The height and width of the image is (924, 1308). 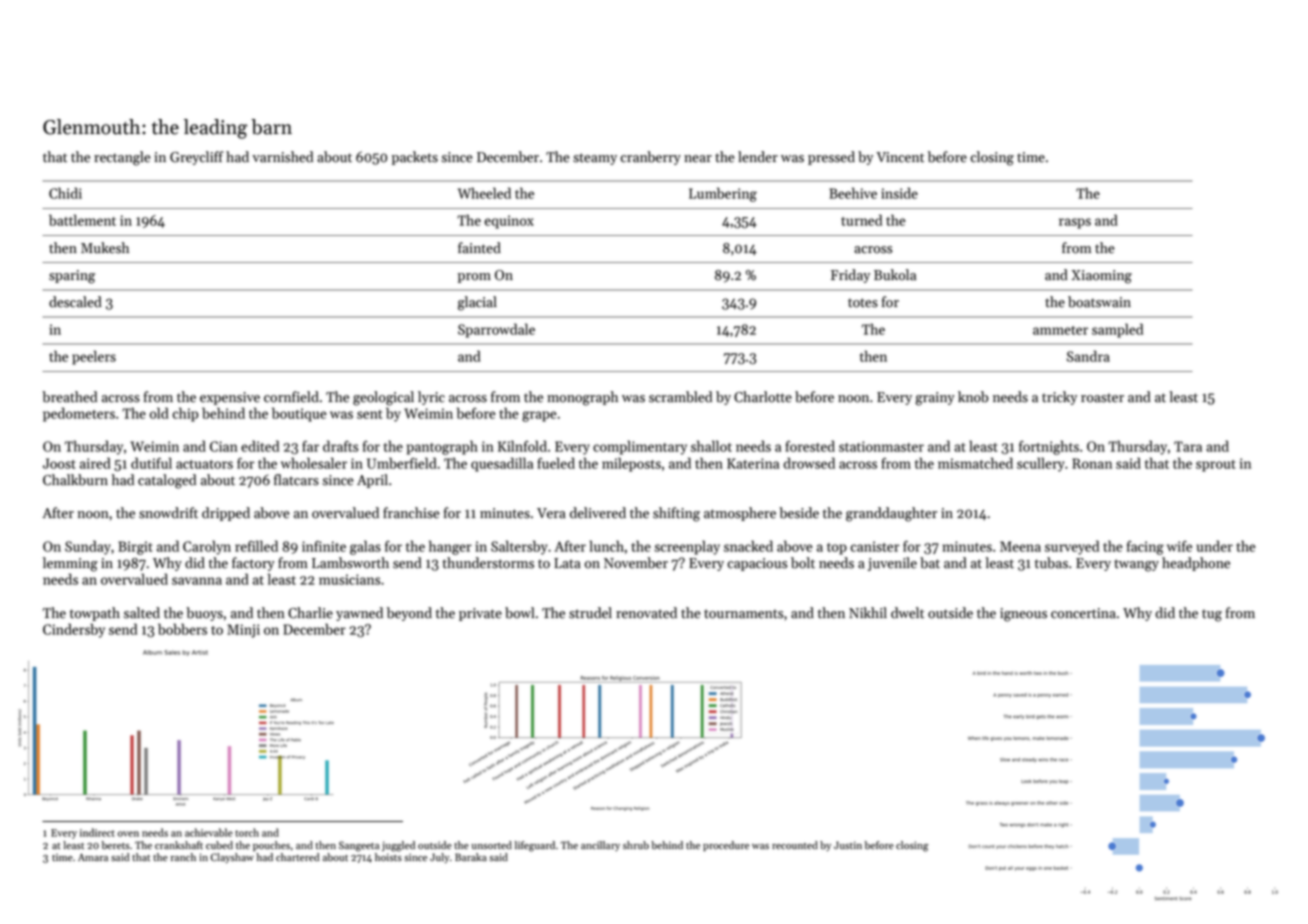 What do you see at coordinates (1212, 615) in the image?
I see `tug` at bounding box center [1212, 615].
